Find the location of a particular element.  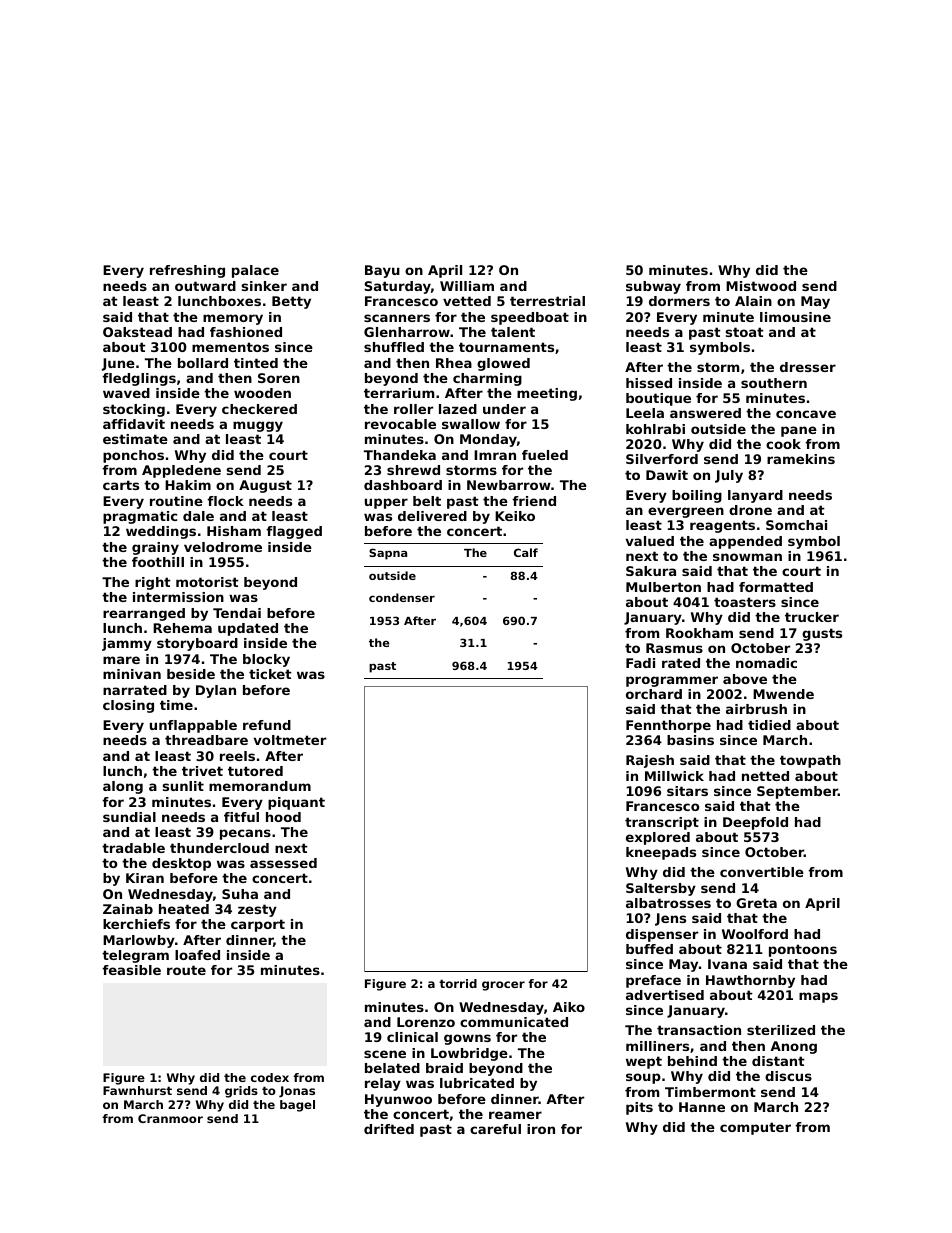

Calf is located at coordinates (526, 552).
